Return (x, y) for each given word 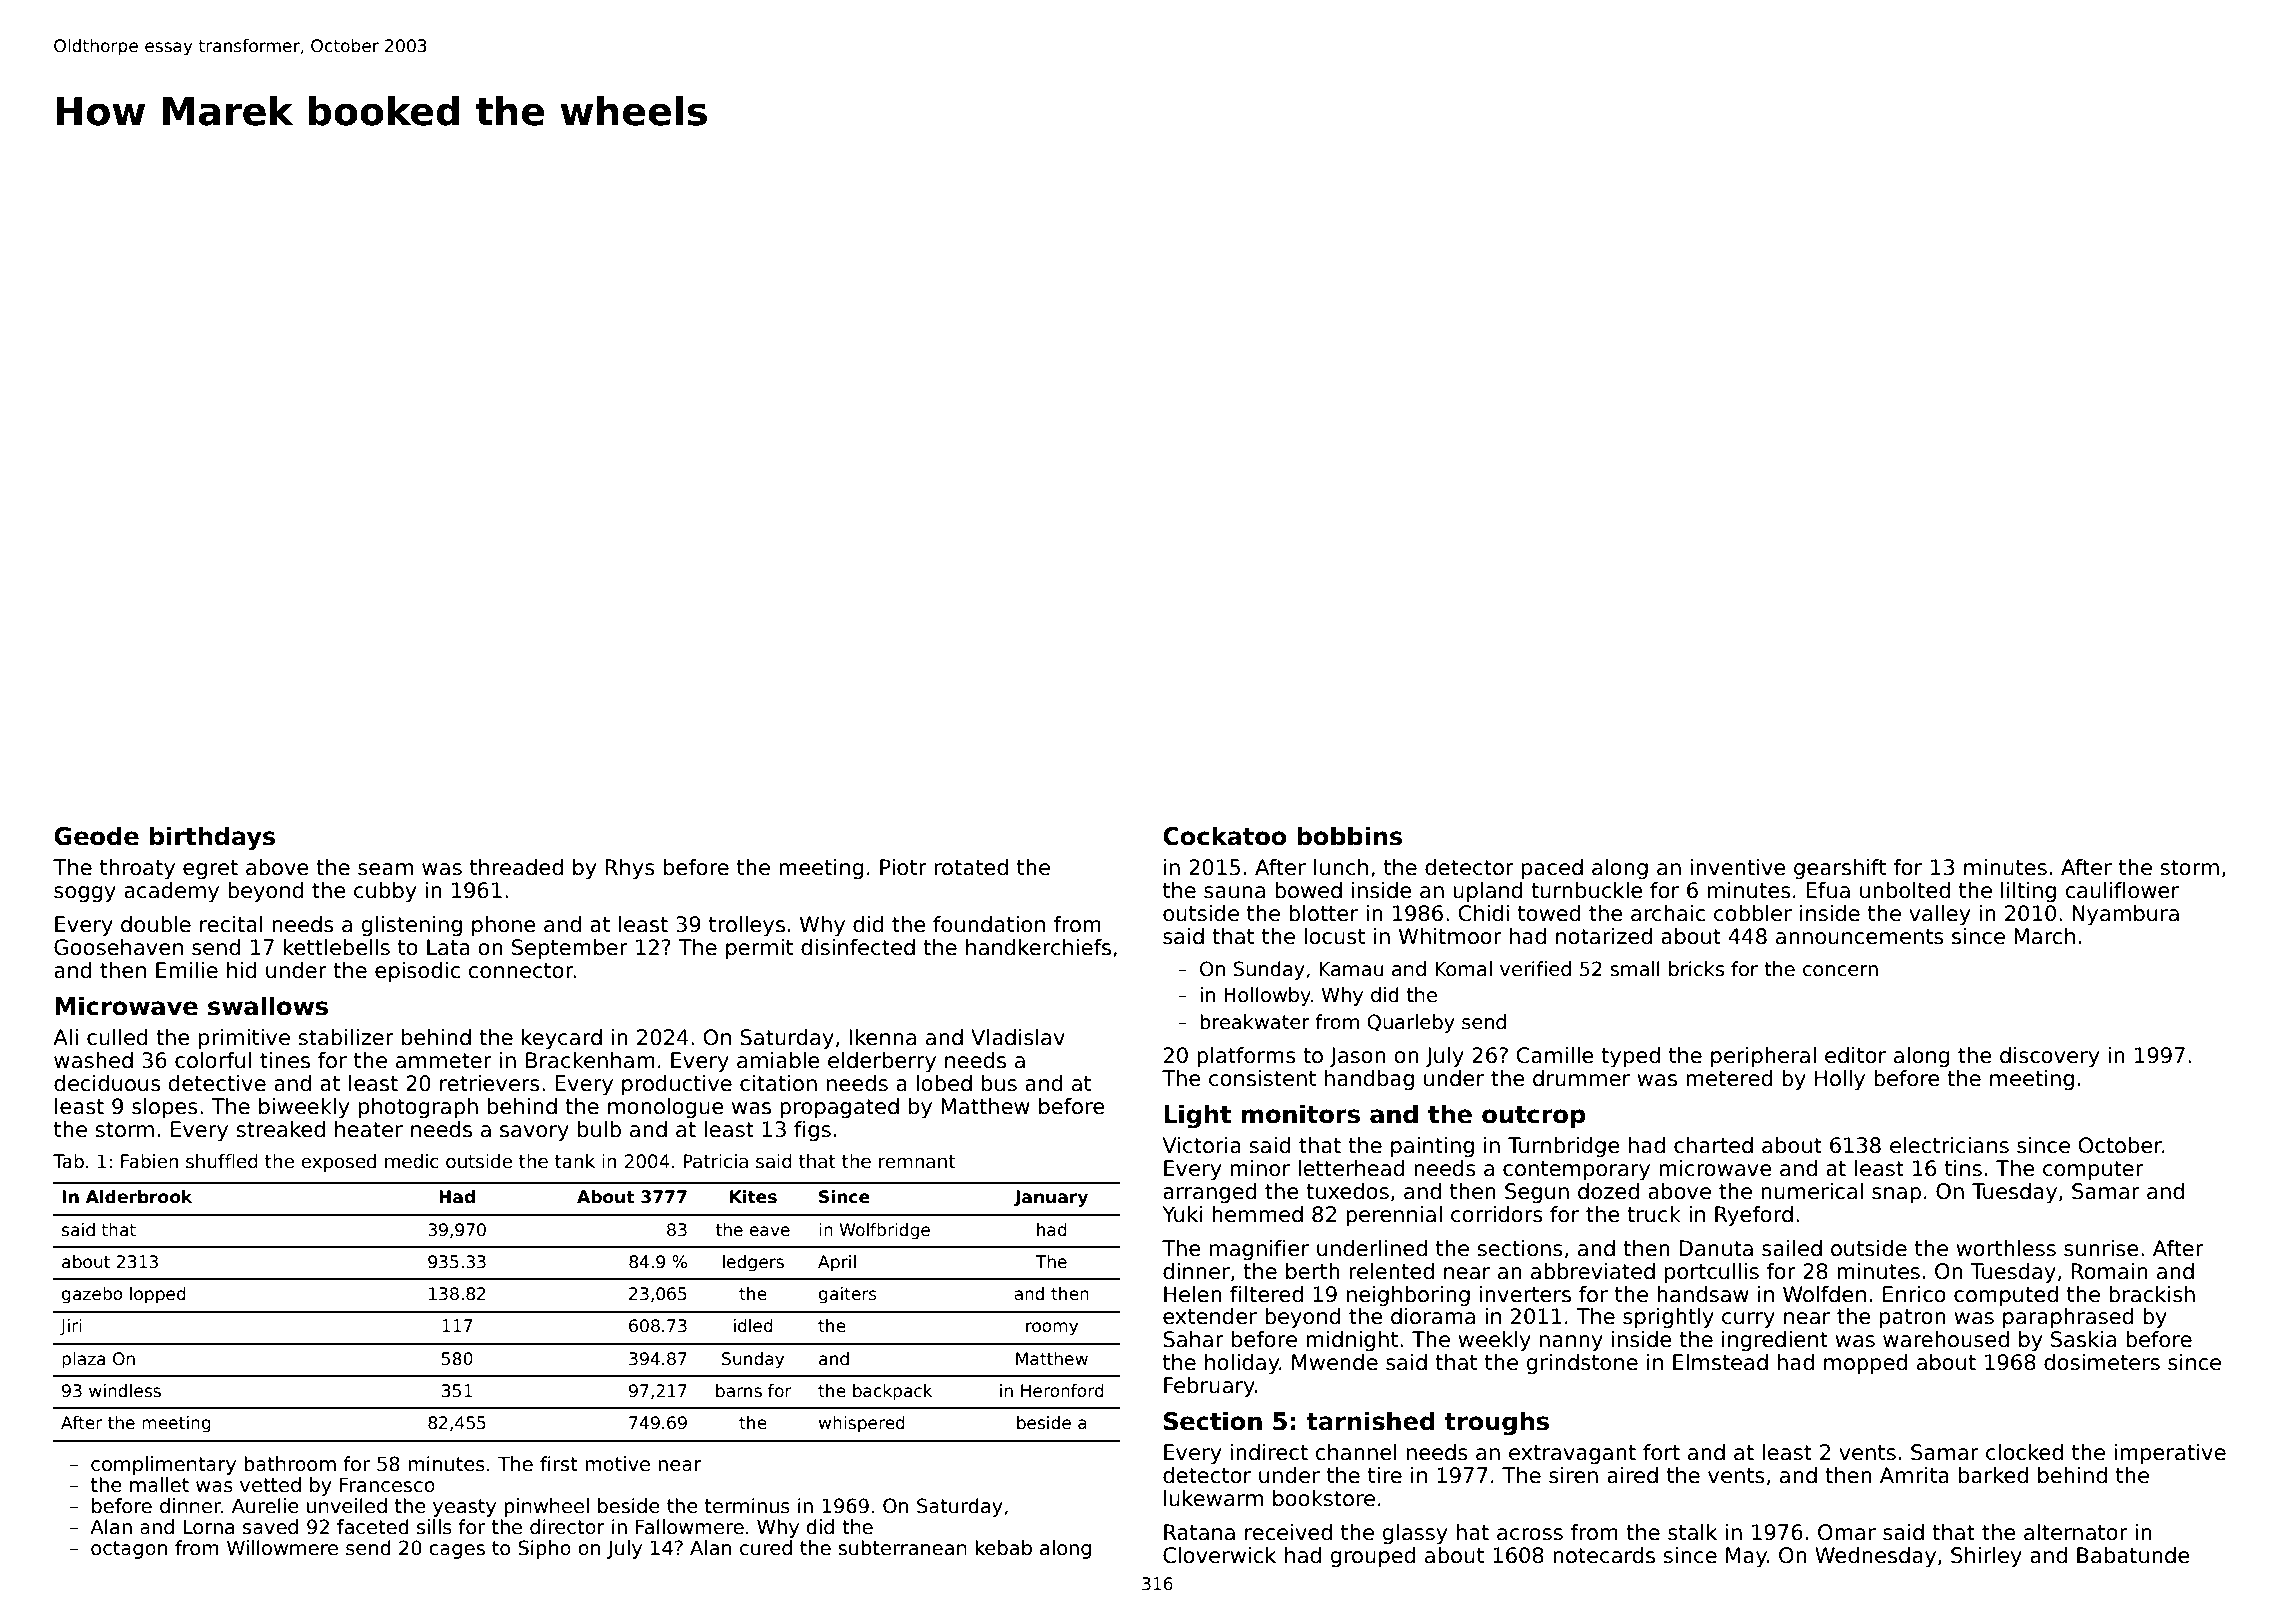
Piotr (903, 867)
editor (1855, 1055)
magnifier (1259, 1250)
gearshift (1840, 869)
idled (753, 1325)
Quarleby (1411, 1023)
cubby (385, 892)
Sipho (544, 1549)
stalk (1692, 1532)
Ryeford (1754, 1216)
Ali (65, 1037)
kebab (1003, 1548)
